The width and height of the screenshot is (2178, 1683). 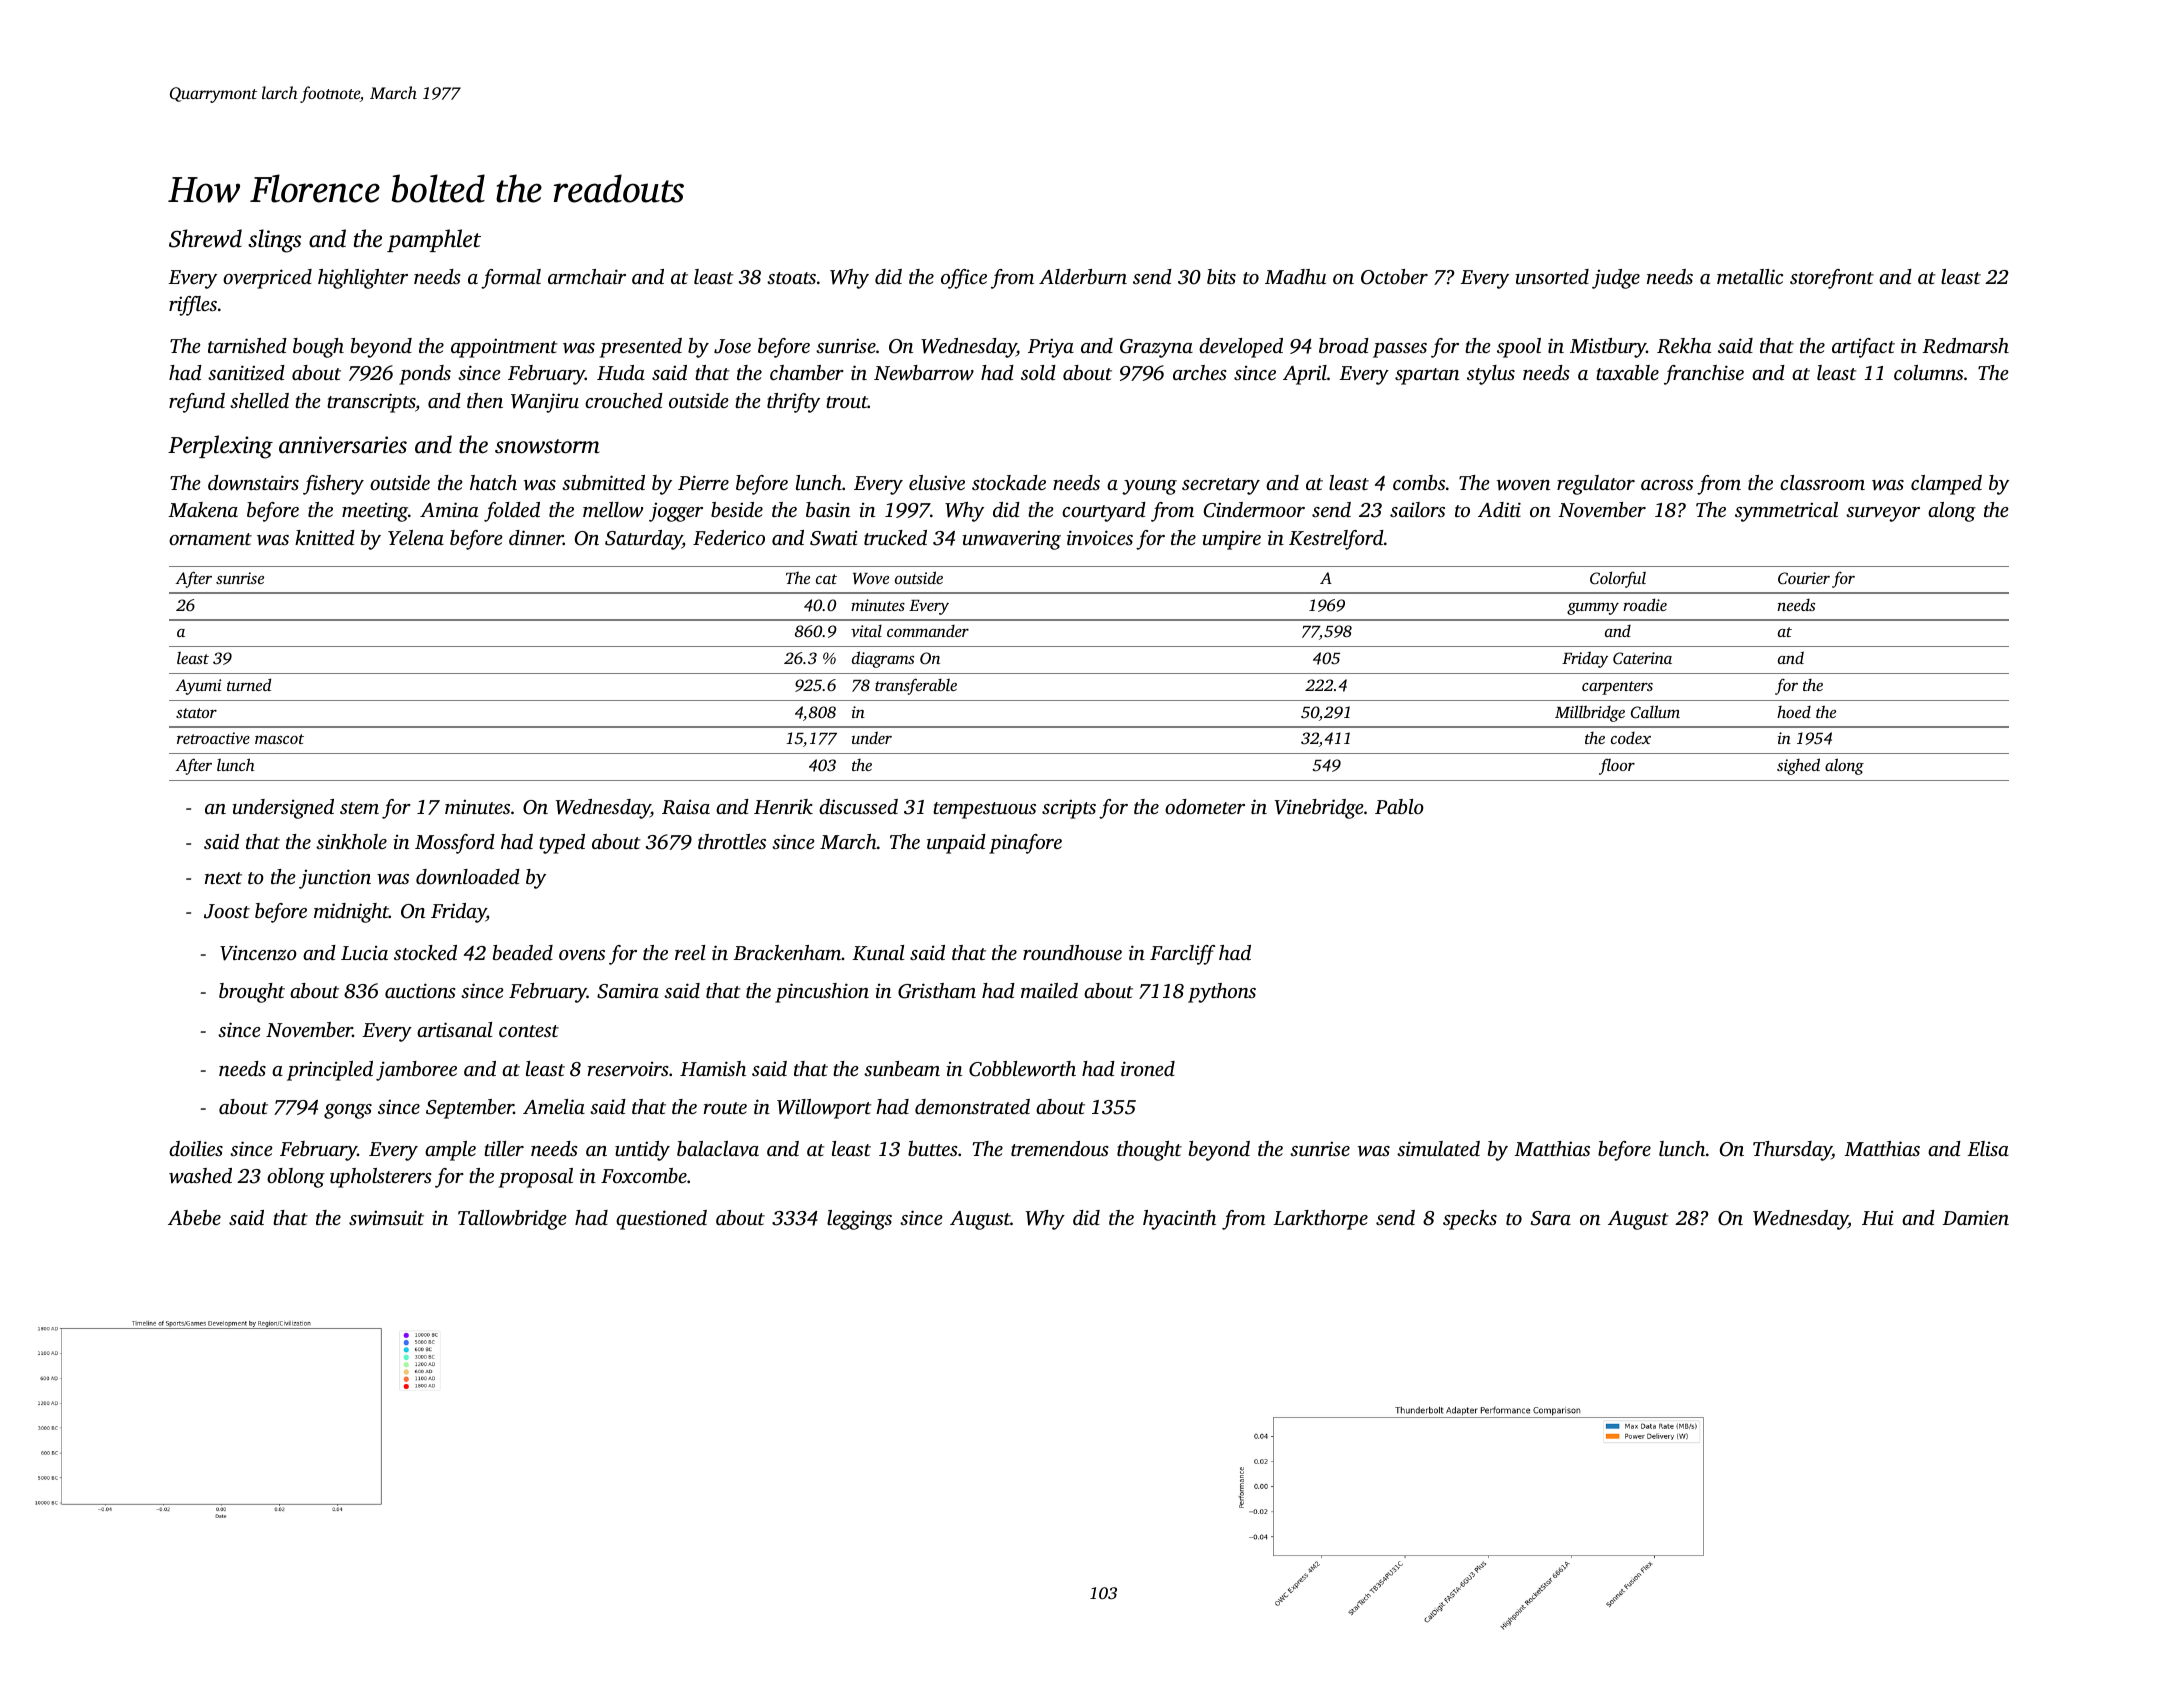 I want to click on presented, so click(x=641, y=348).
